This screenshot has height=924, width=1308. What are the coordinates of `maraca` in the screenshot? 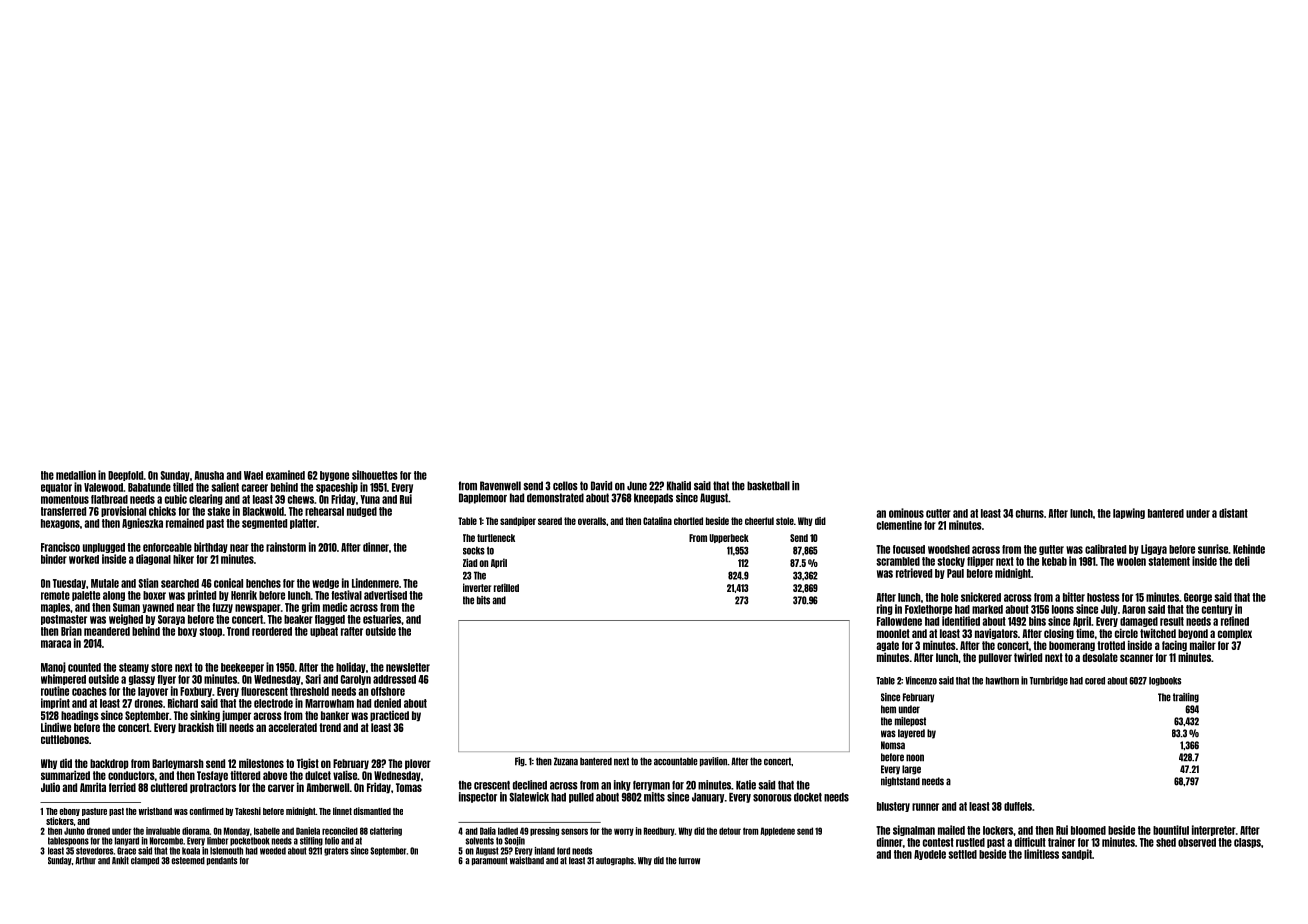 It's located at (56, 644).
